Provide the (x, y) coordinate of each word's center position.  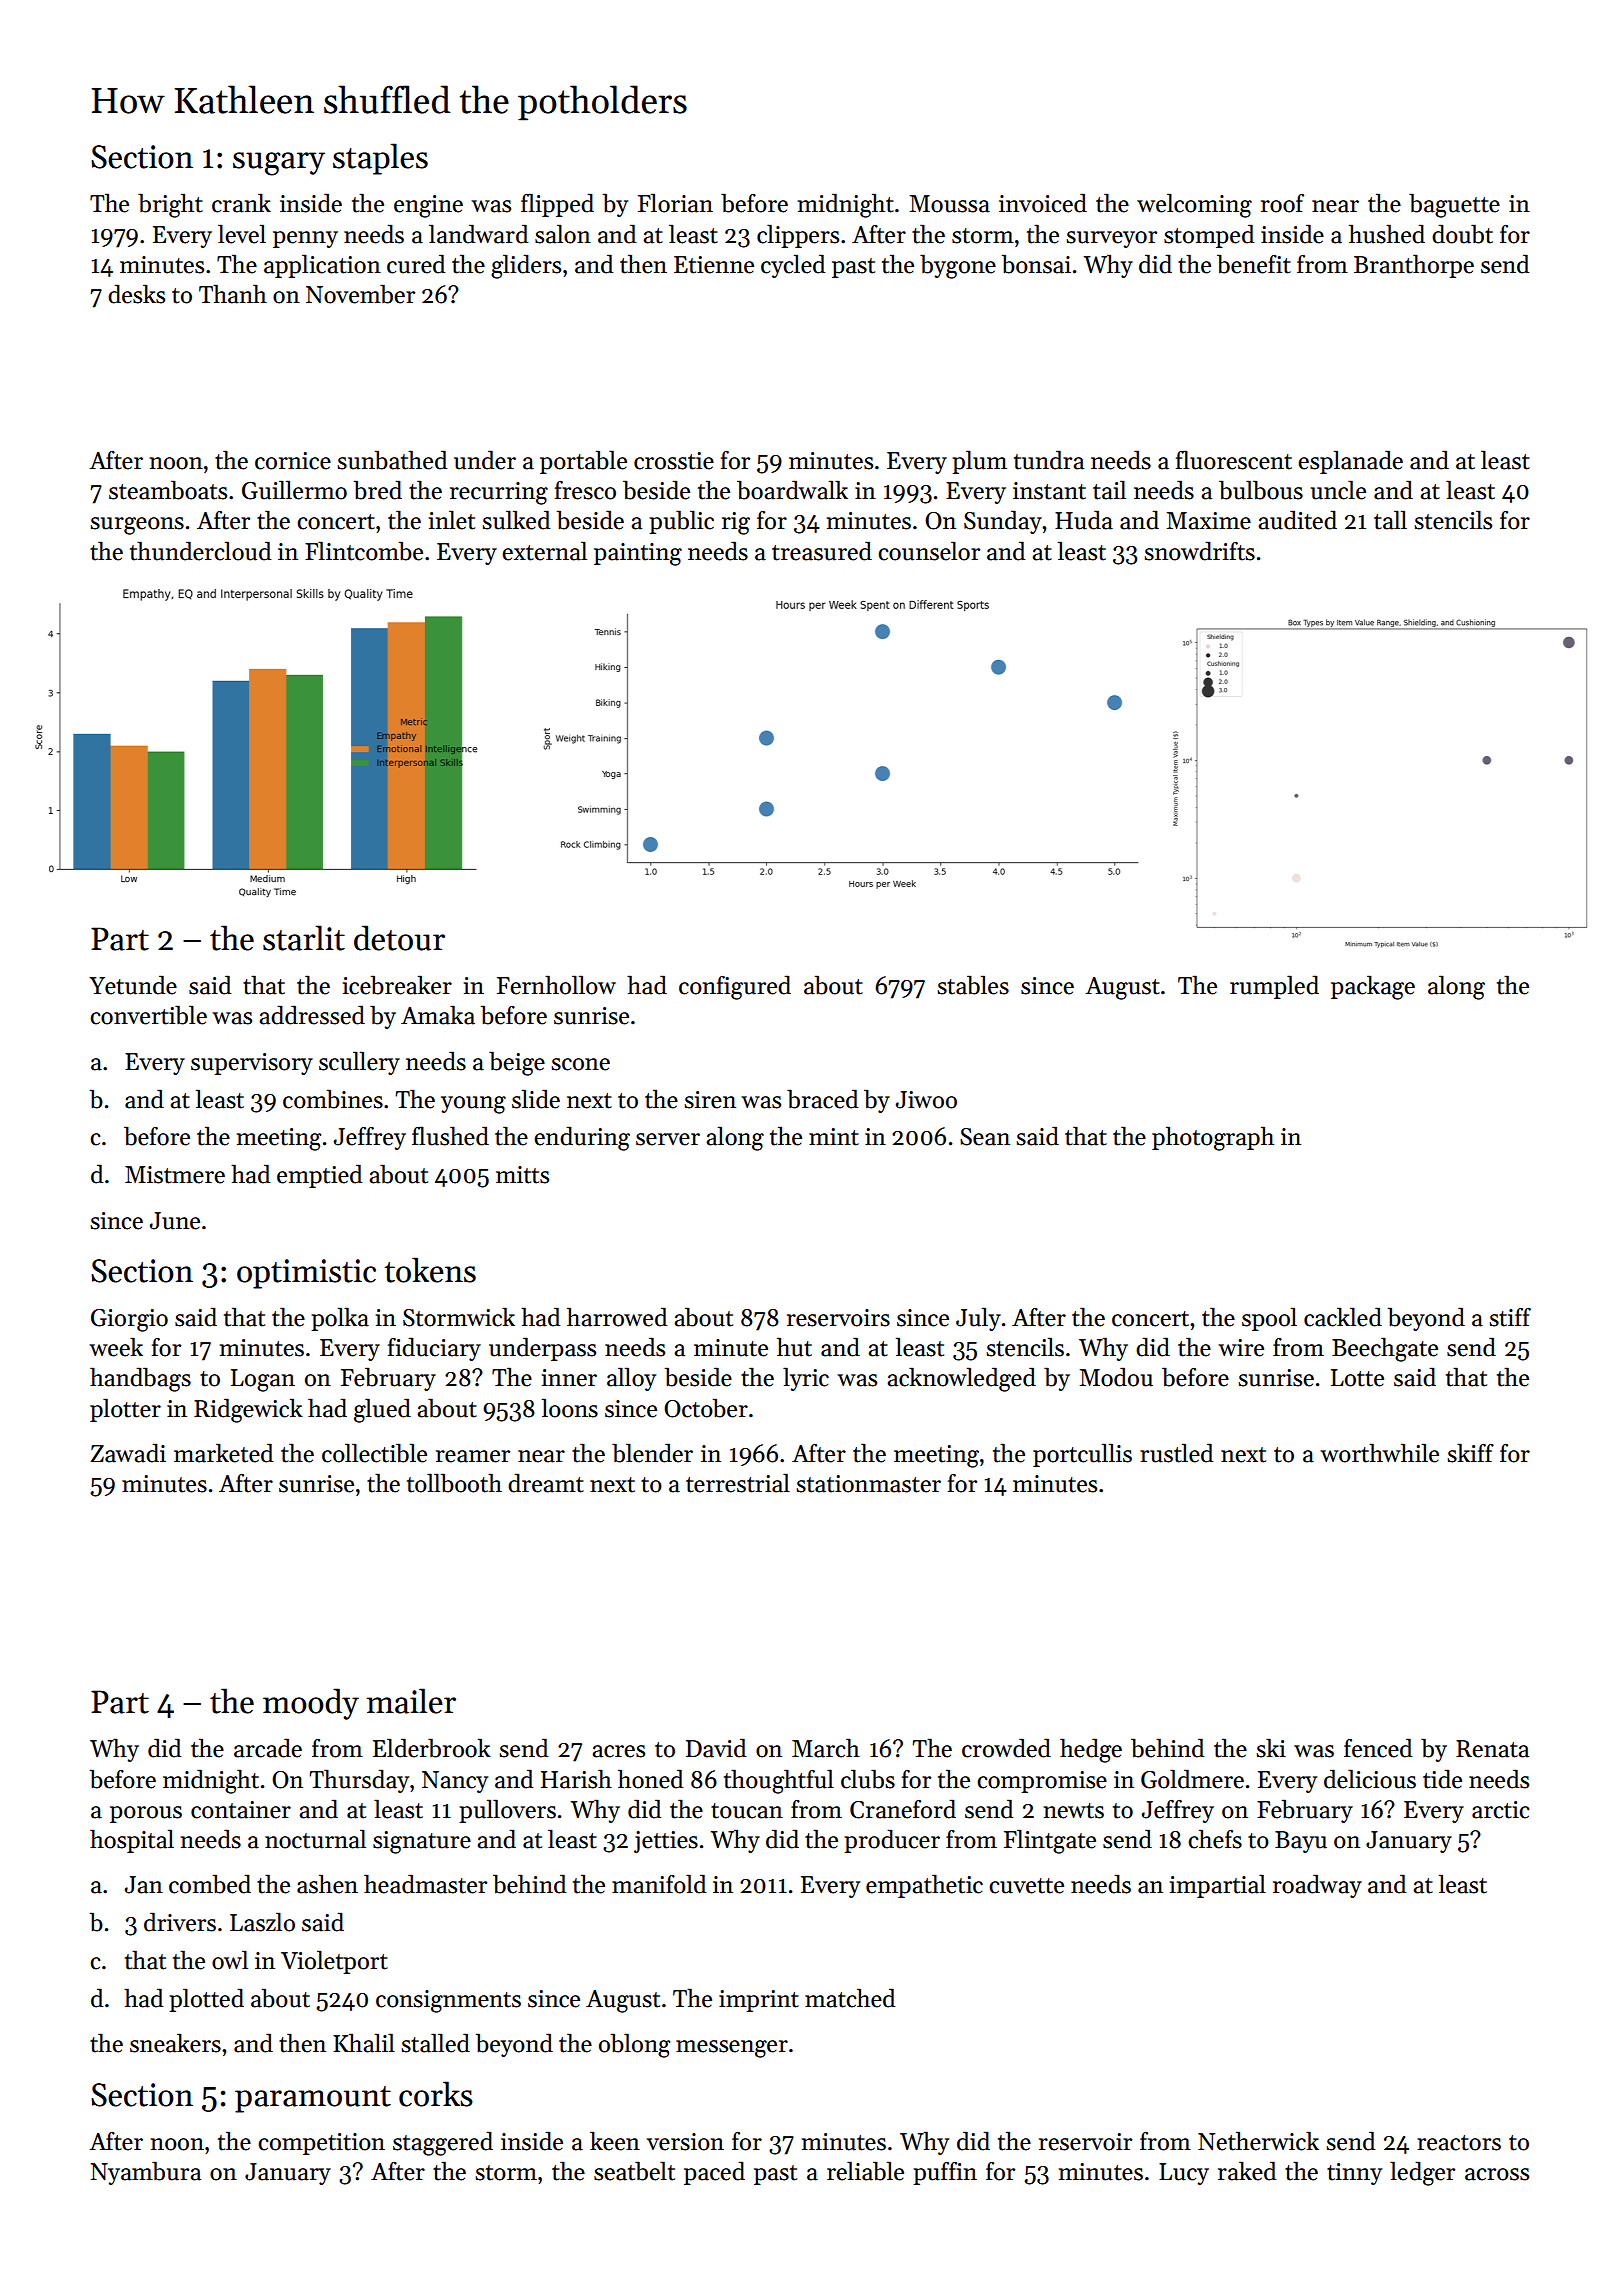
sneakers (175, 2043)
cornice (293, 461)
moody (311, 1704)
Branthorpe (1414, 266)
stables (973, 985)
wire (1241, 1348)
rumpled (1274, 987)
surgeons (137, 526)
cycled (793, 266)
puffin (945, 2173)
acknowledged (961, 1379)
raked (1247, 2171)
